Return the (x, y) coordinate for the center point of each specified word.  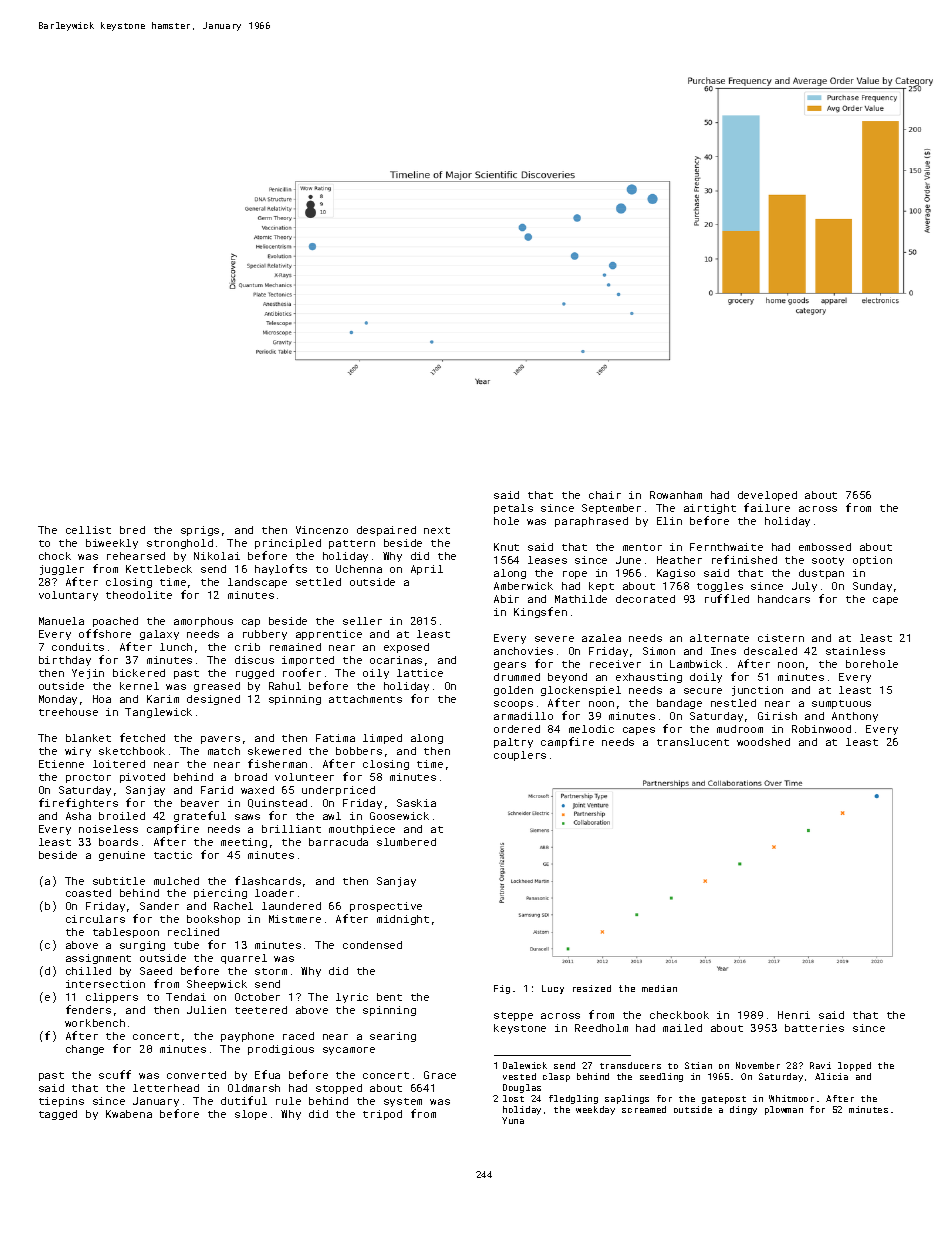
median (659, 988)
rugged (255, 674)
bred (132, 530)
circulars (95, 919)
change (85, 1050)
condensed (372, 945)
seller (362, 621)
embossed (825, 547)
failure (767, 507)
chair (605, 495)
